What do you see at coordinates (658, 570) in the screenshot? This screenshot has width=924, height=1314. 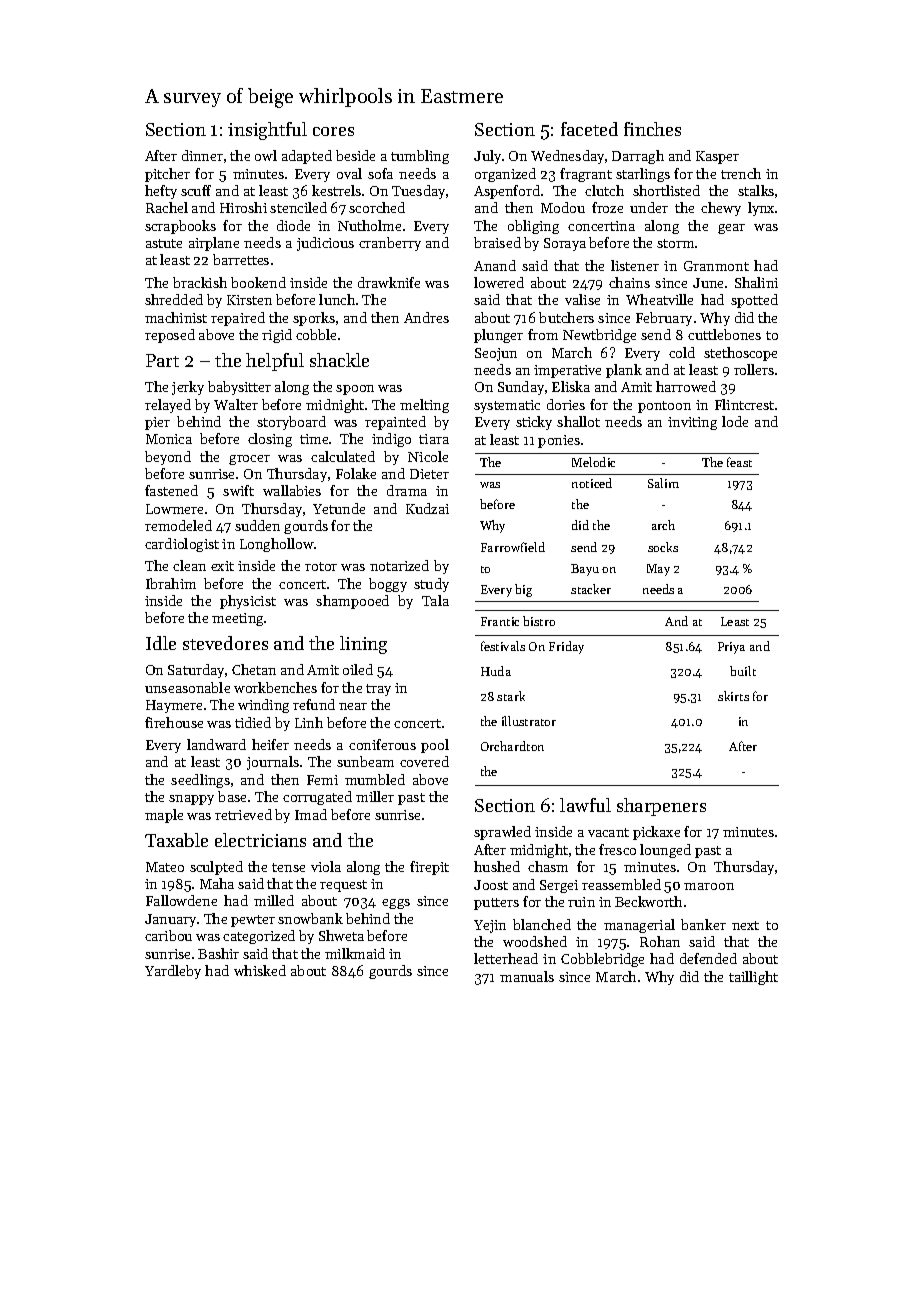 I see `May` at bounding box center [658, 570].
